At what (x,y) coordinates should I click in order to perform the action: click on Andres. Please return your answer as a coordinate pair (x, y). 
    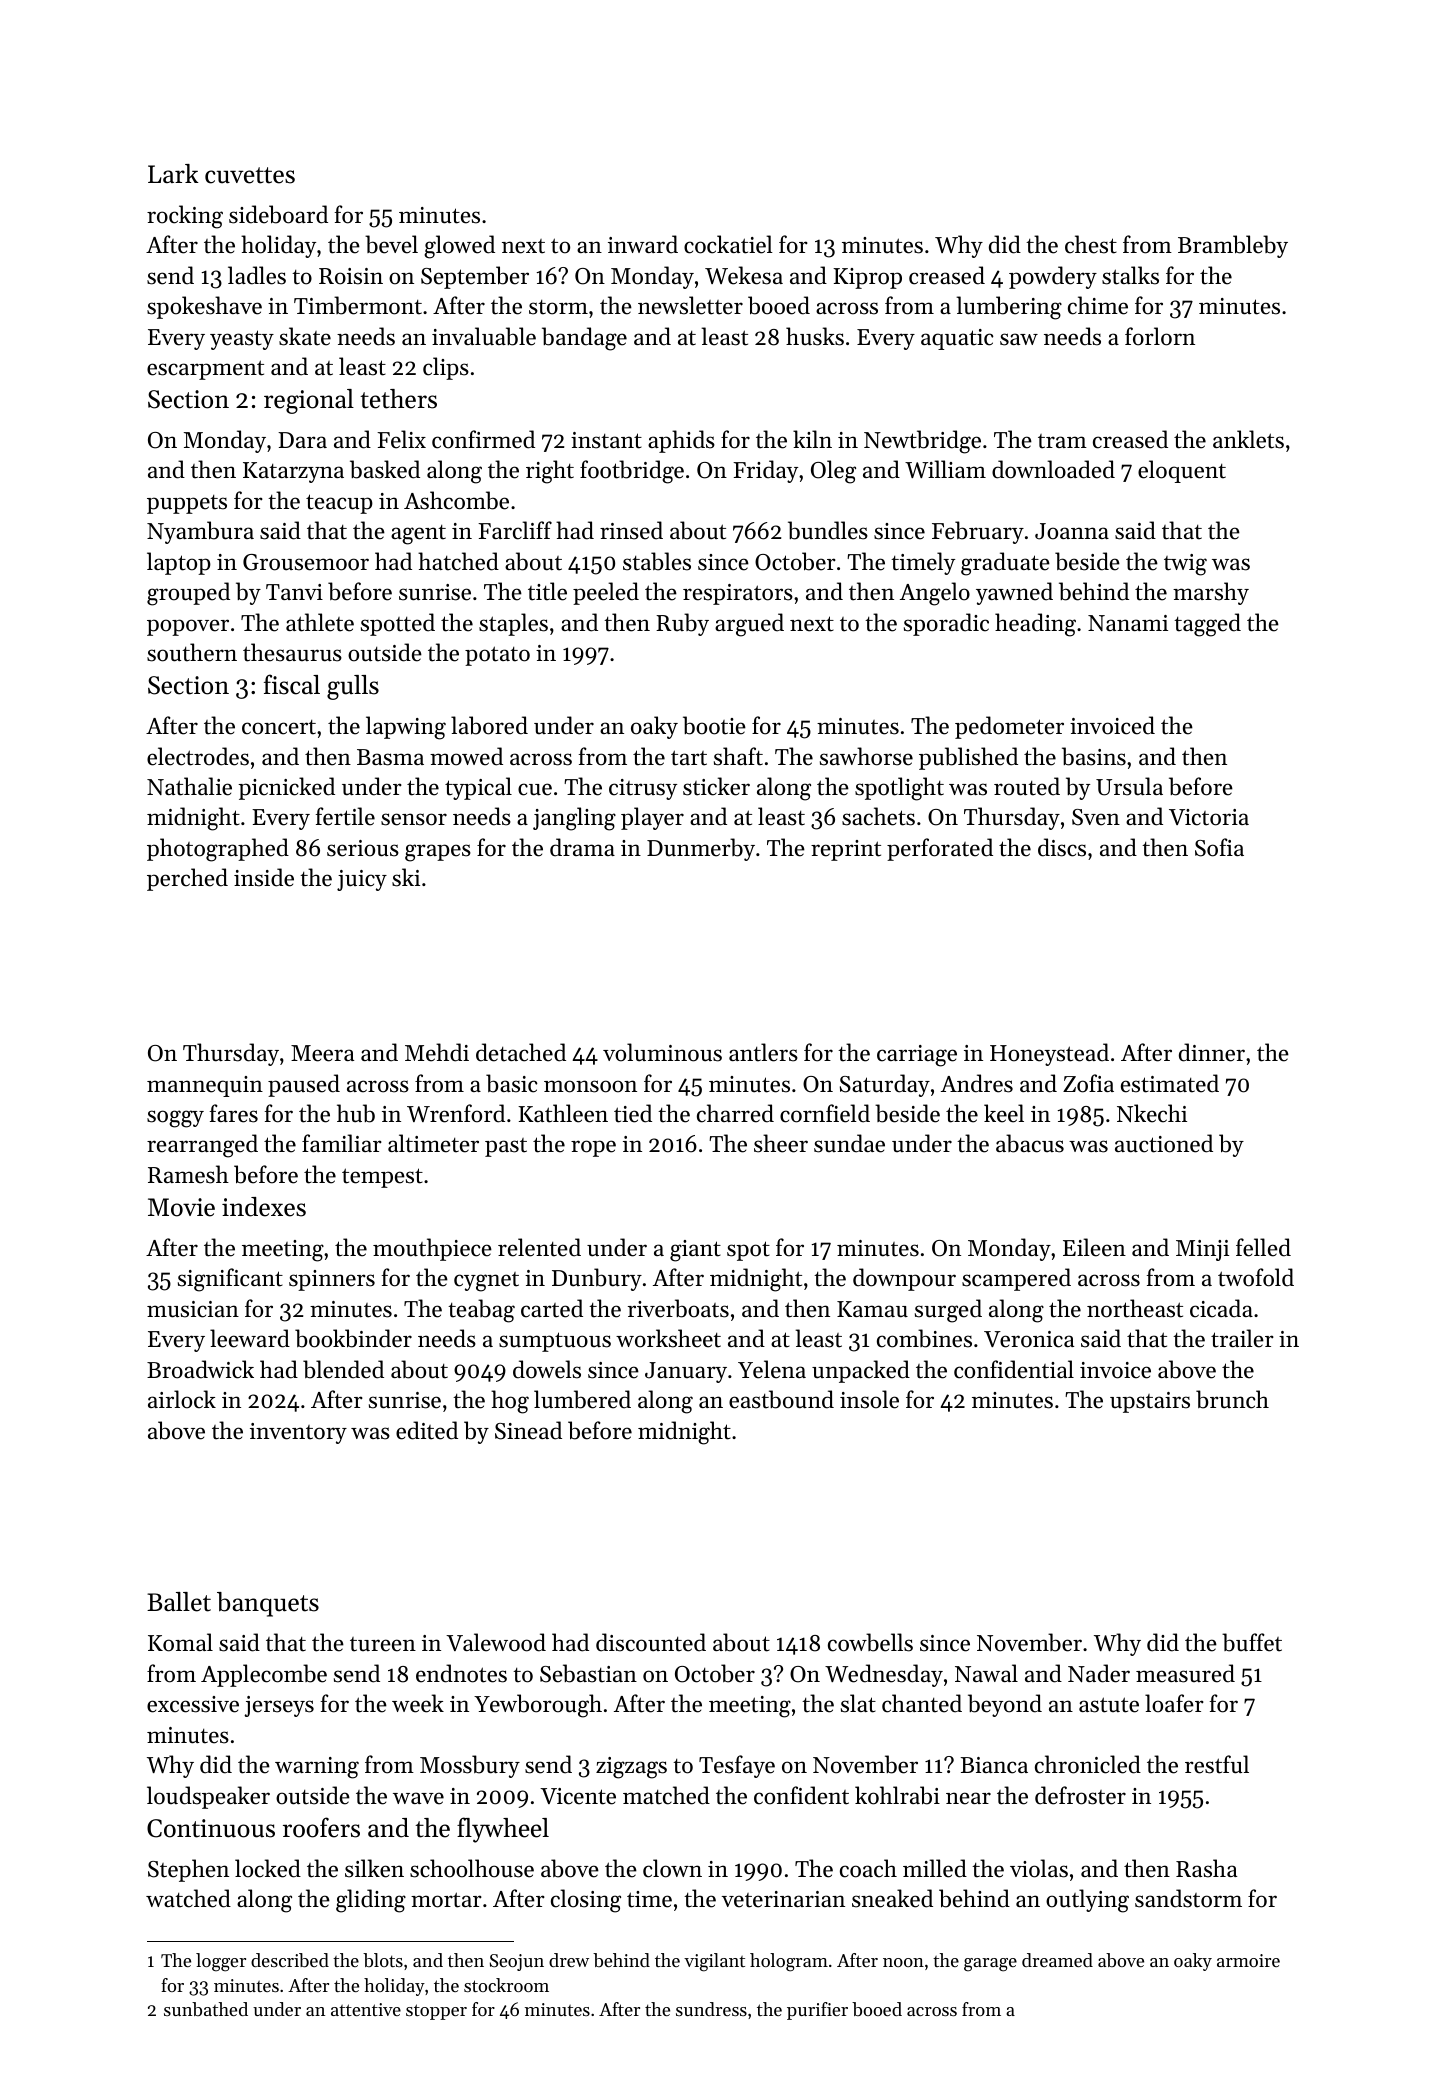
    Looking at the image, I should click on (977, 1083).
